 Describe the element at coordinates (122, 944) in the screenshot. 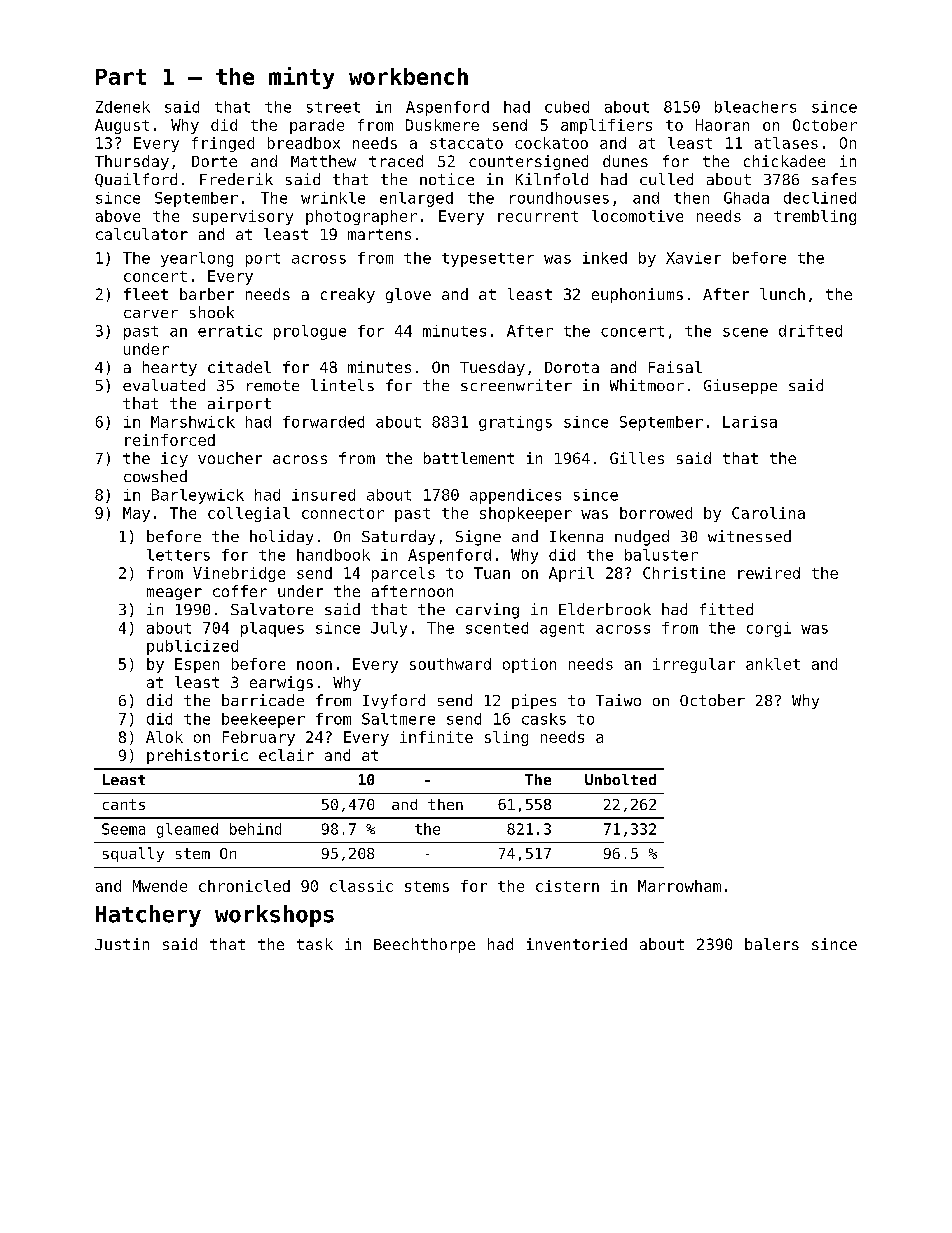

I see `Justin` at that location.
